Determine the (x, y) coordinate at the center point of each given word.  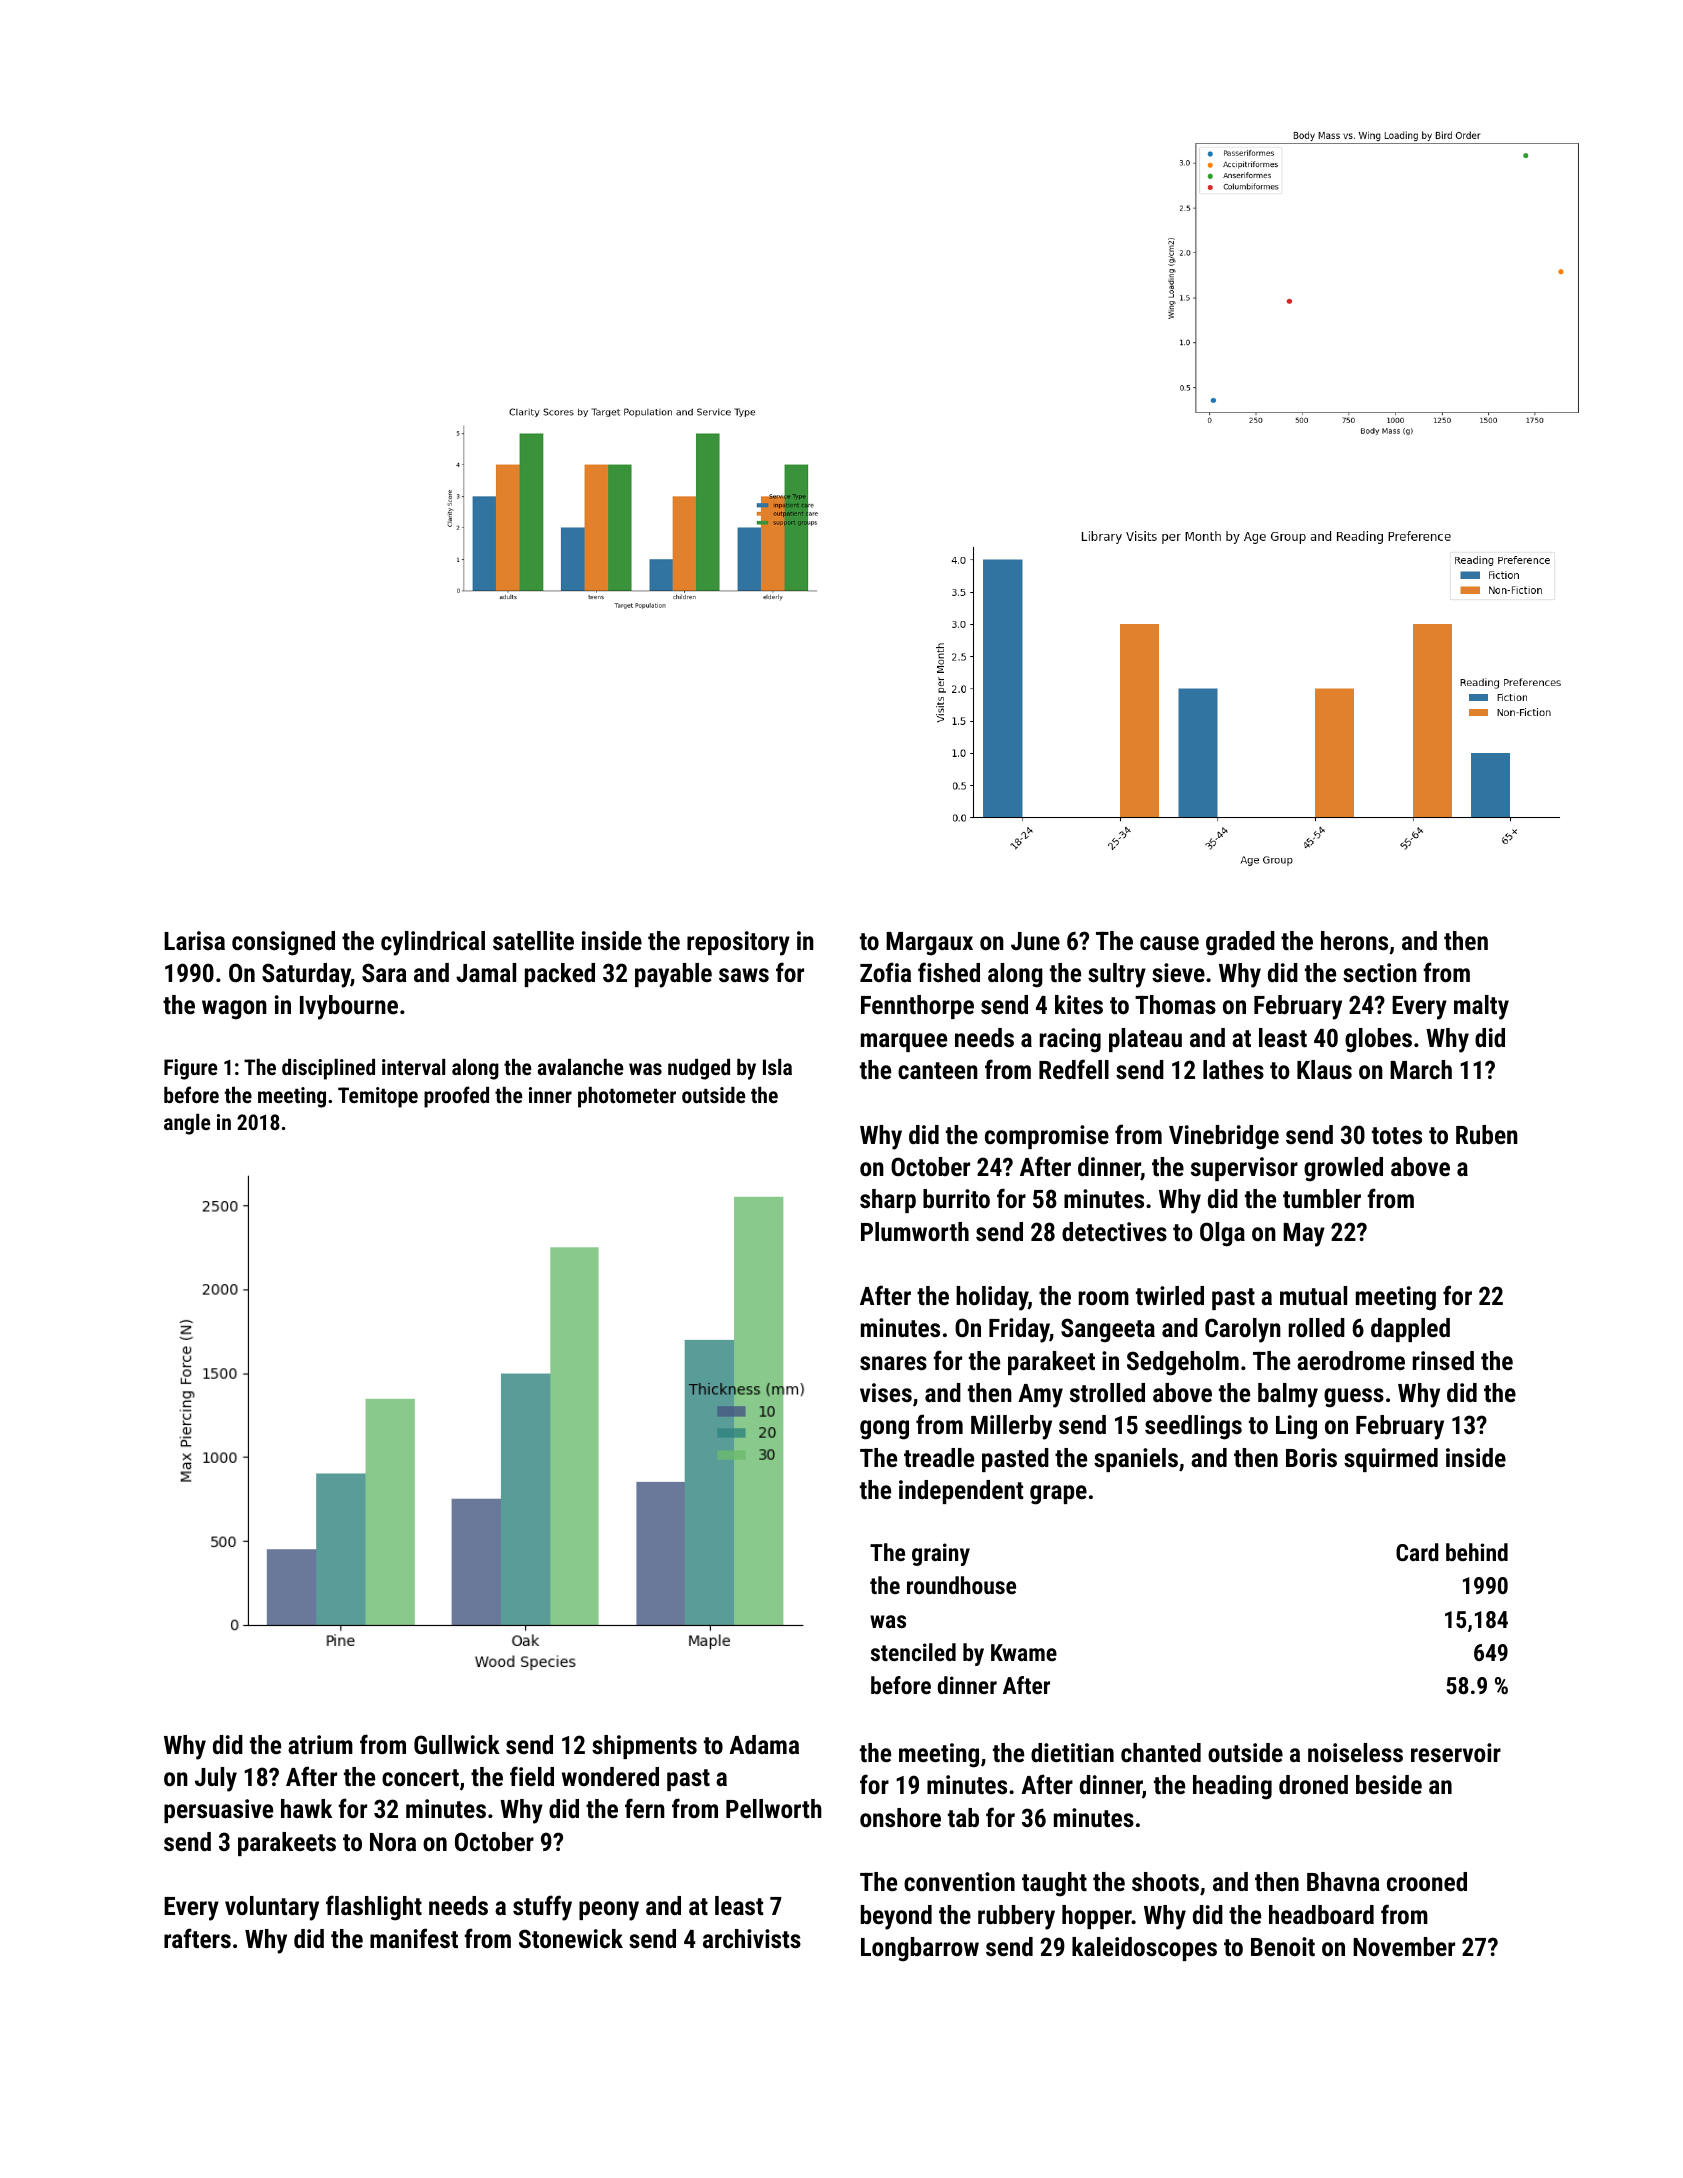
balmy (1288, 1395)
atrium (320, 1744)
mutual (1313, 1295)
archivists (752, 1938)
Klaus (1324, 1069)
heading (1232, 1787)
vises (886, 1392)
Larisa (194, 940)
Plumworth (915, 1231)
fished (949, 972)
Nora (393, 1842)
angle (187, 1124)
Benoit (1283, 1946)
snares (893, 1363)
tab (963, 1817)
